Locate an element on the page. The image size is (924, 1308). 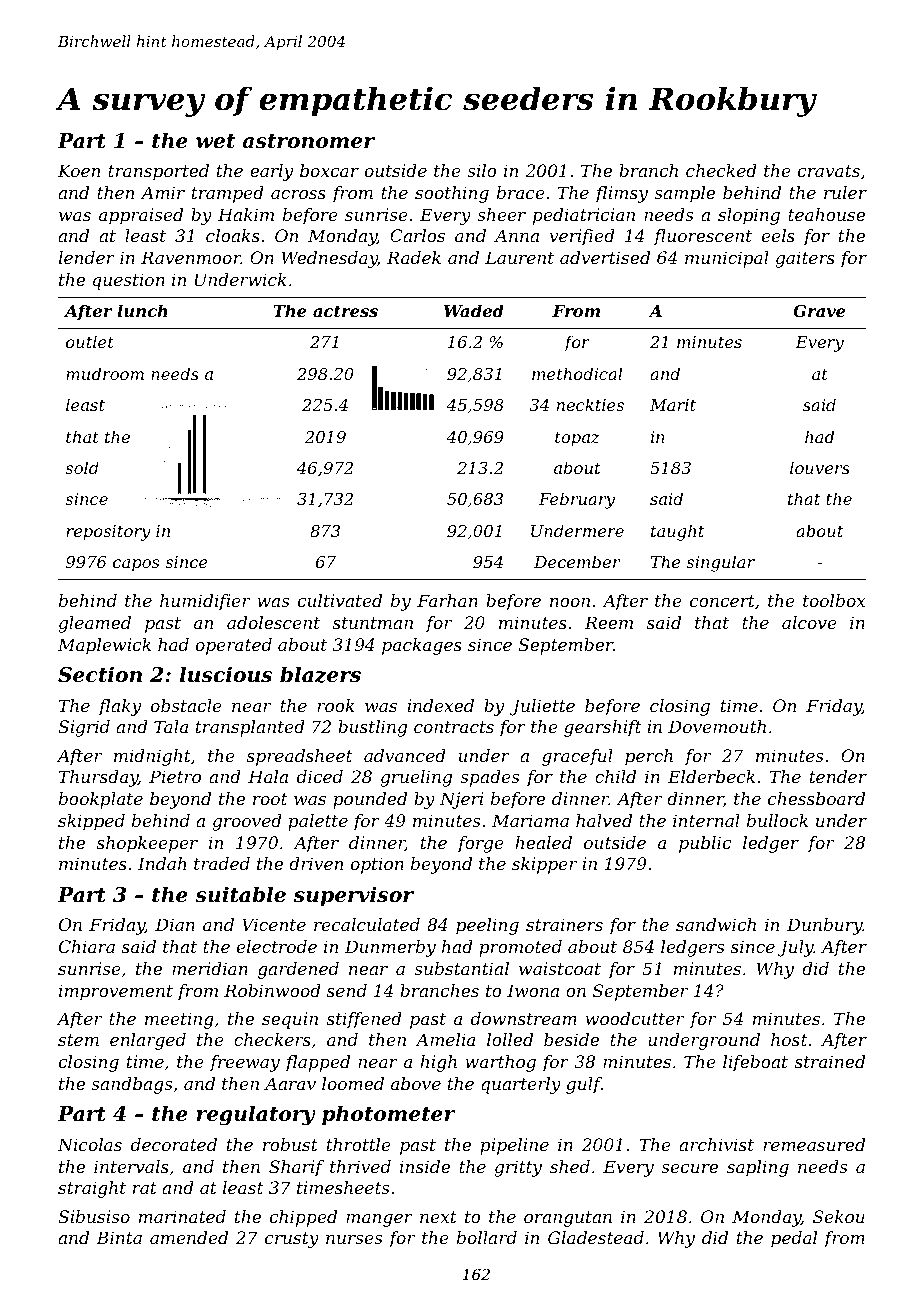
amended is located at coordinates (189, 1237).
